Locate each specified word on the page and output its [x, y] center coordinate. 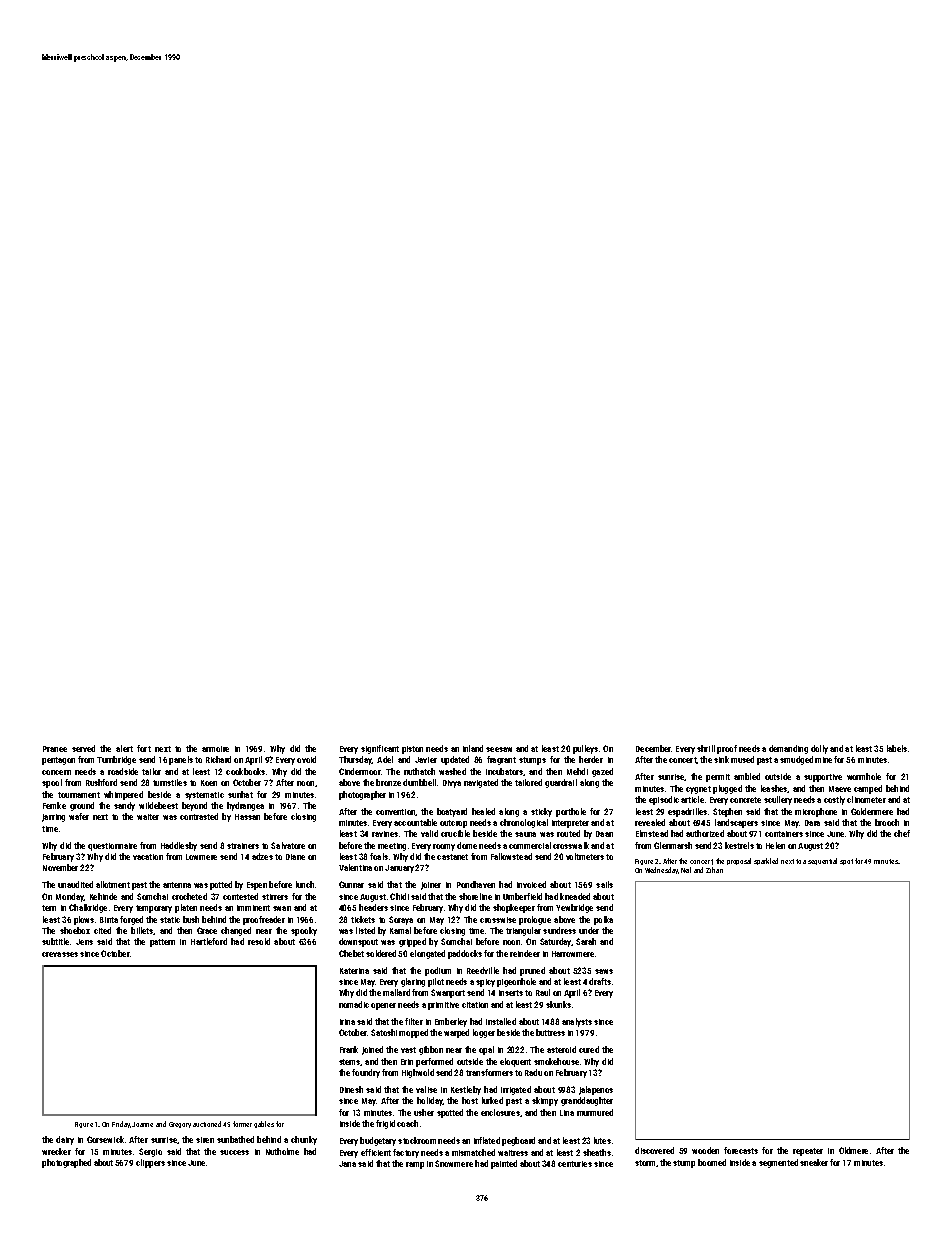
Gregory [180, 1125]
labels [897, 748]
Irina [347, 1022]
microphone [816, 812]
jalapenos [596, 1090]
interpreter [570, 824]
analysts [577, 1022]
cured [589, 1049]
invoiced [531, 884]
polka [603, 920]
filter [414, 1021]
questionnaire [112, 847]
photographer [362, 795]
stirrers [275, 897]
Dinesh [351, 1089]
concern [56, 772]
